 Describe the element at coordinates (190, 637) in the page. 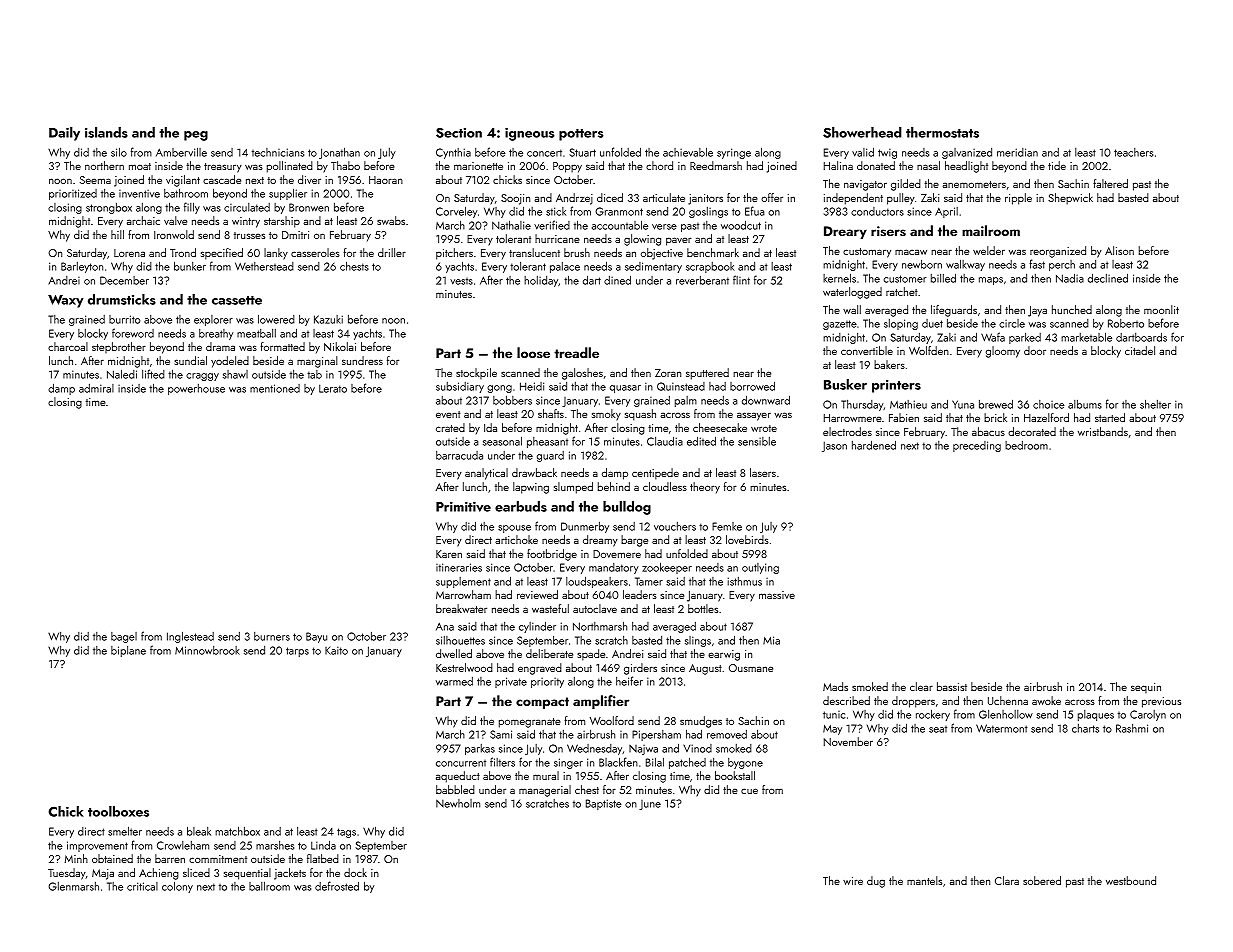

I see `Inglestead` at that location.
